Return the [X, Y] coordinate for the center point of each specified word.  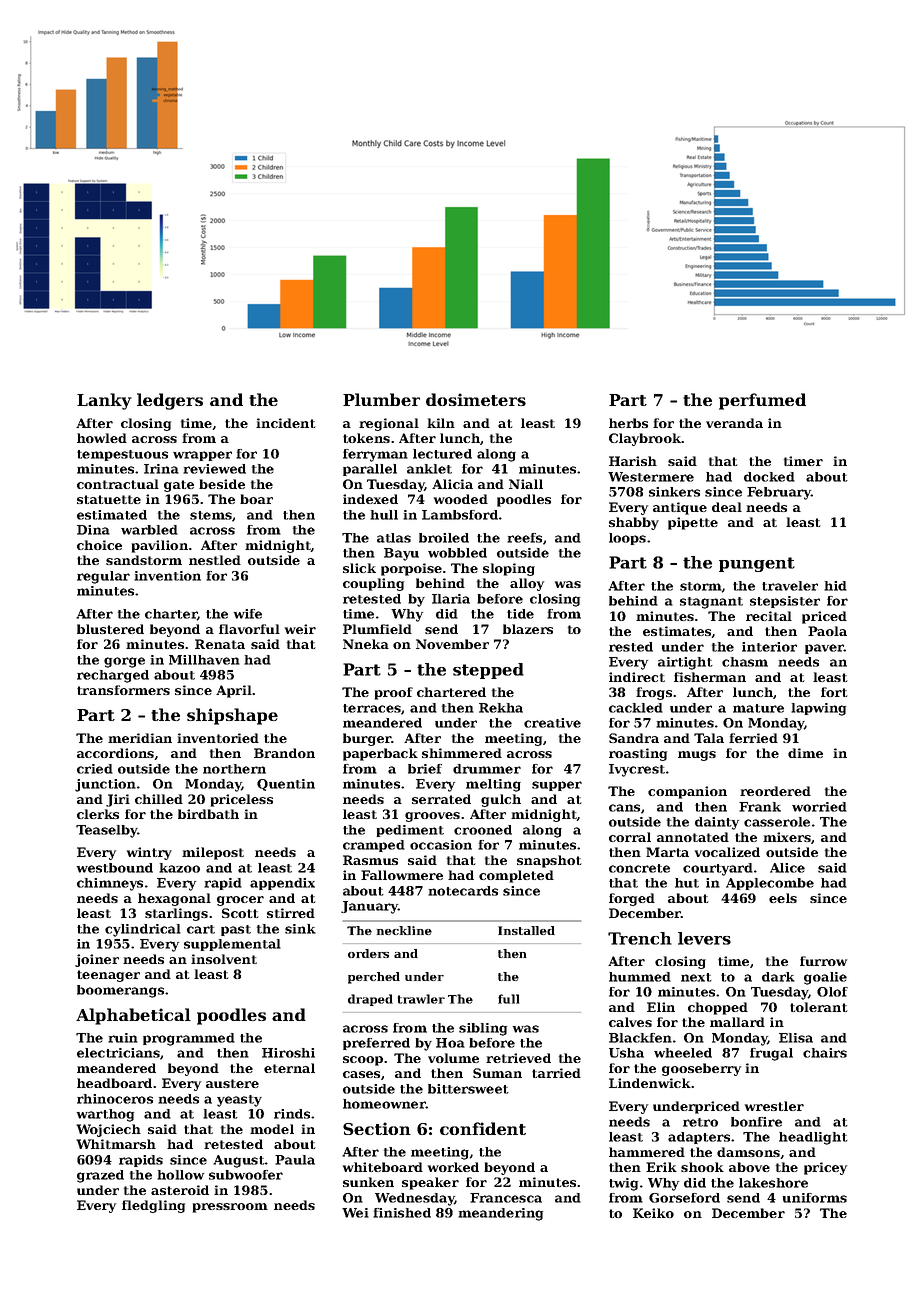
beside [222, 484]
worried [819, 807]
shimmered [462, 753]
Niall [526, 484]
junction [105, 785]
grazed [100, 1176]
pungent [757, 564]
